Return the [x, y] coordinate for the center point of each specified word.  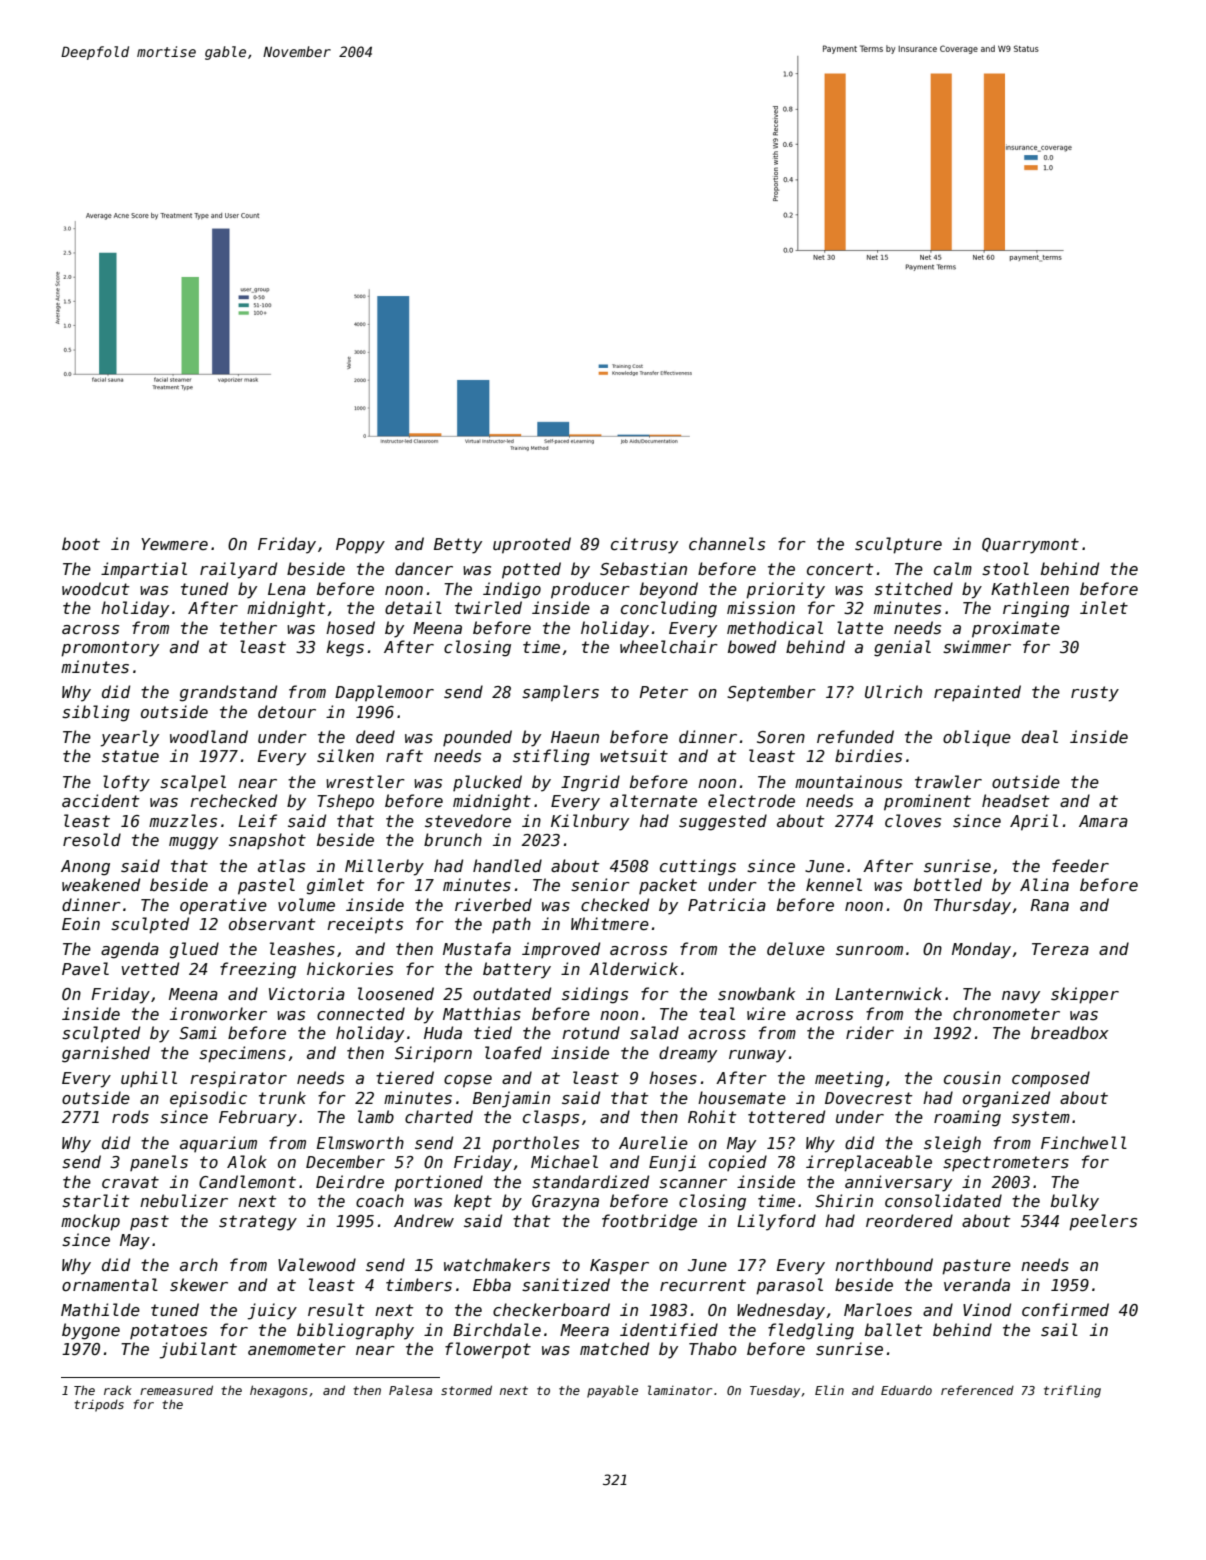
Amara [1103, 821]
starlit [95, 1201]
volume [306, 904]
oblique [977, 738]
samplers [560, 693]
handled [507, 865]
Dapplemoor [384, 693]
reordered [909, 1220]
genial [902, 648]
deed [375, 736]
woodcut [95, 588]
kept [473, 1202]
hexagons [279, 1391]
